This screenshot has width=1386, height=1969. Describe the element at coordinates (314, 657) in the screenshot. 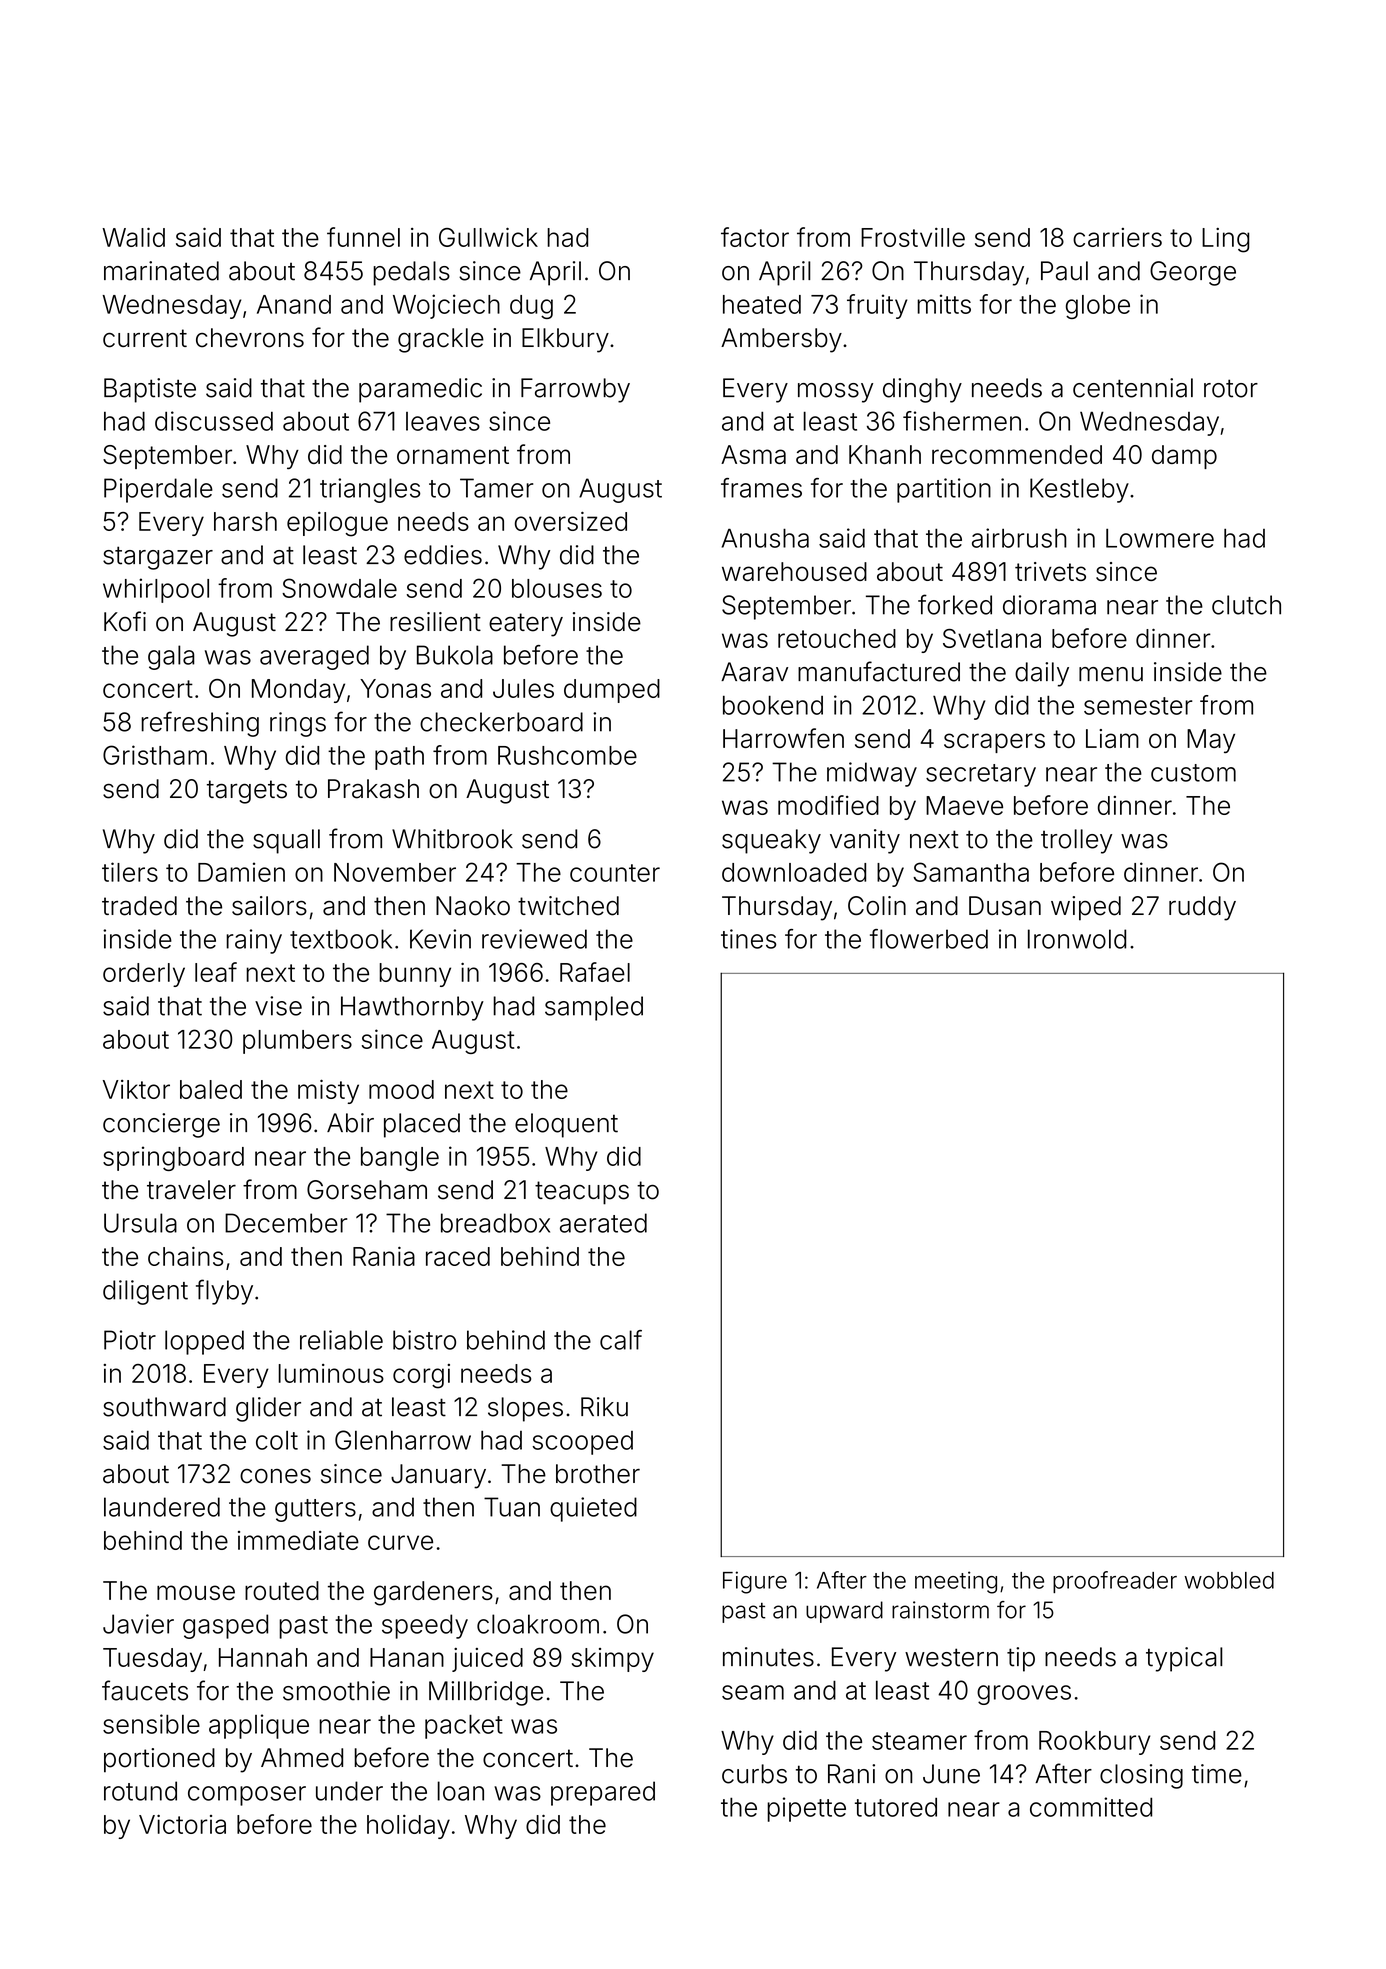

I see `averaged` at that location.
